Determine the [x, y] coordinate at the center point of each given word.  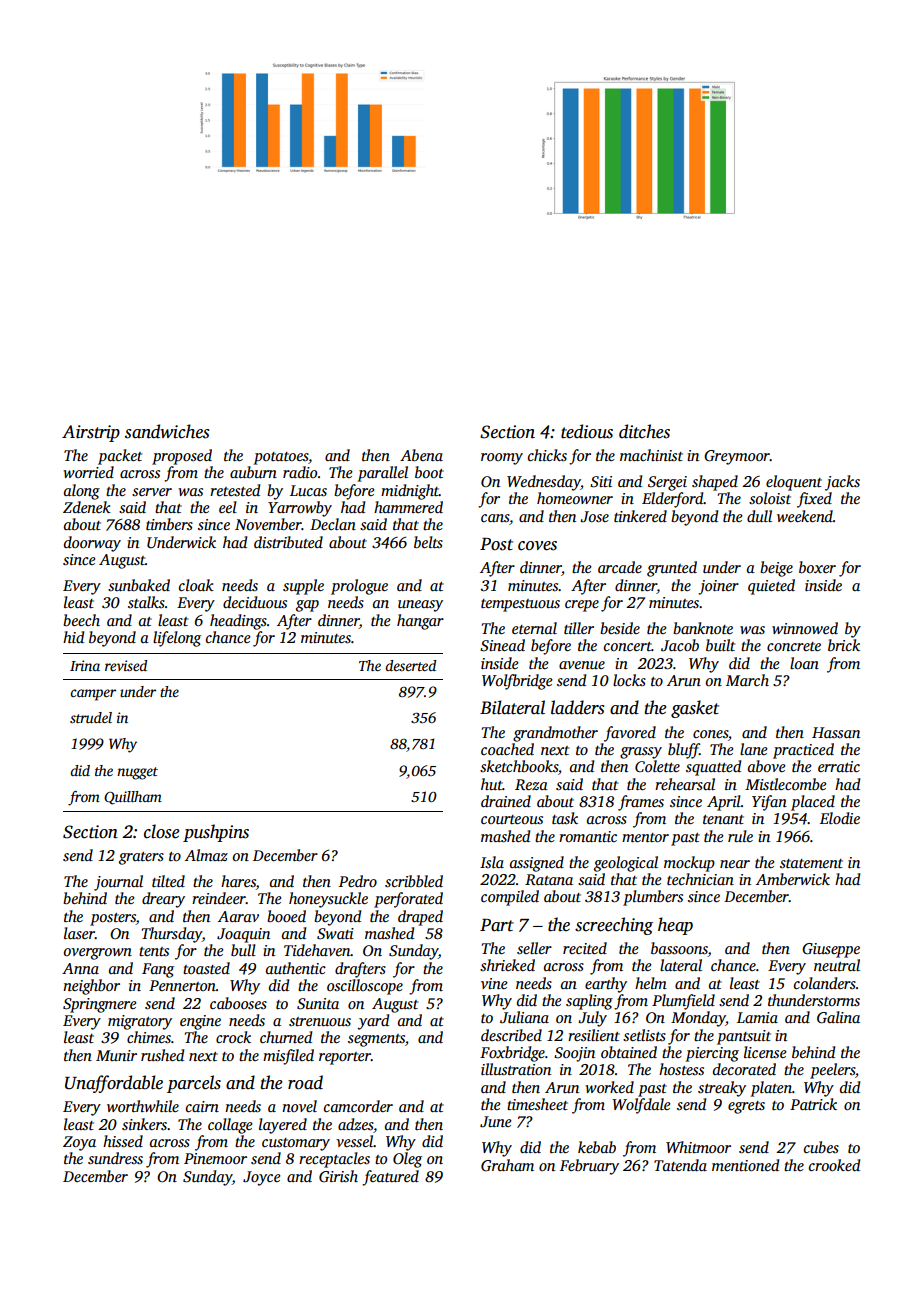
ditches [644, 431]
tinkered [640, 516]
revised [126, 665]
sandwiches [167, 431]
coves [537, 546]
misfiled [288, 1057]
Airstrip [91, 433]
